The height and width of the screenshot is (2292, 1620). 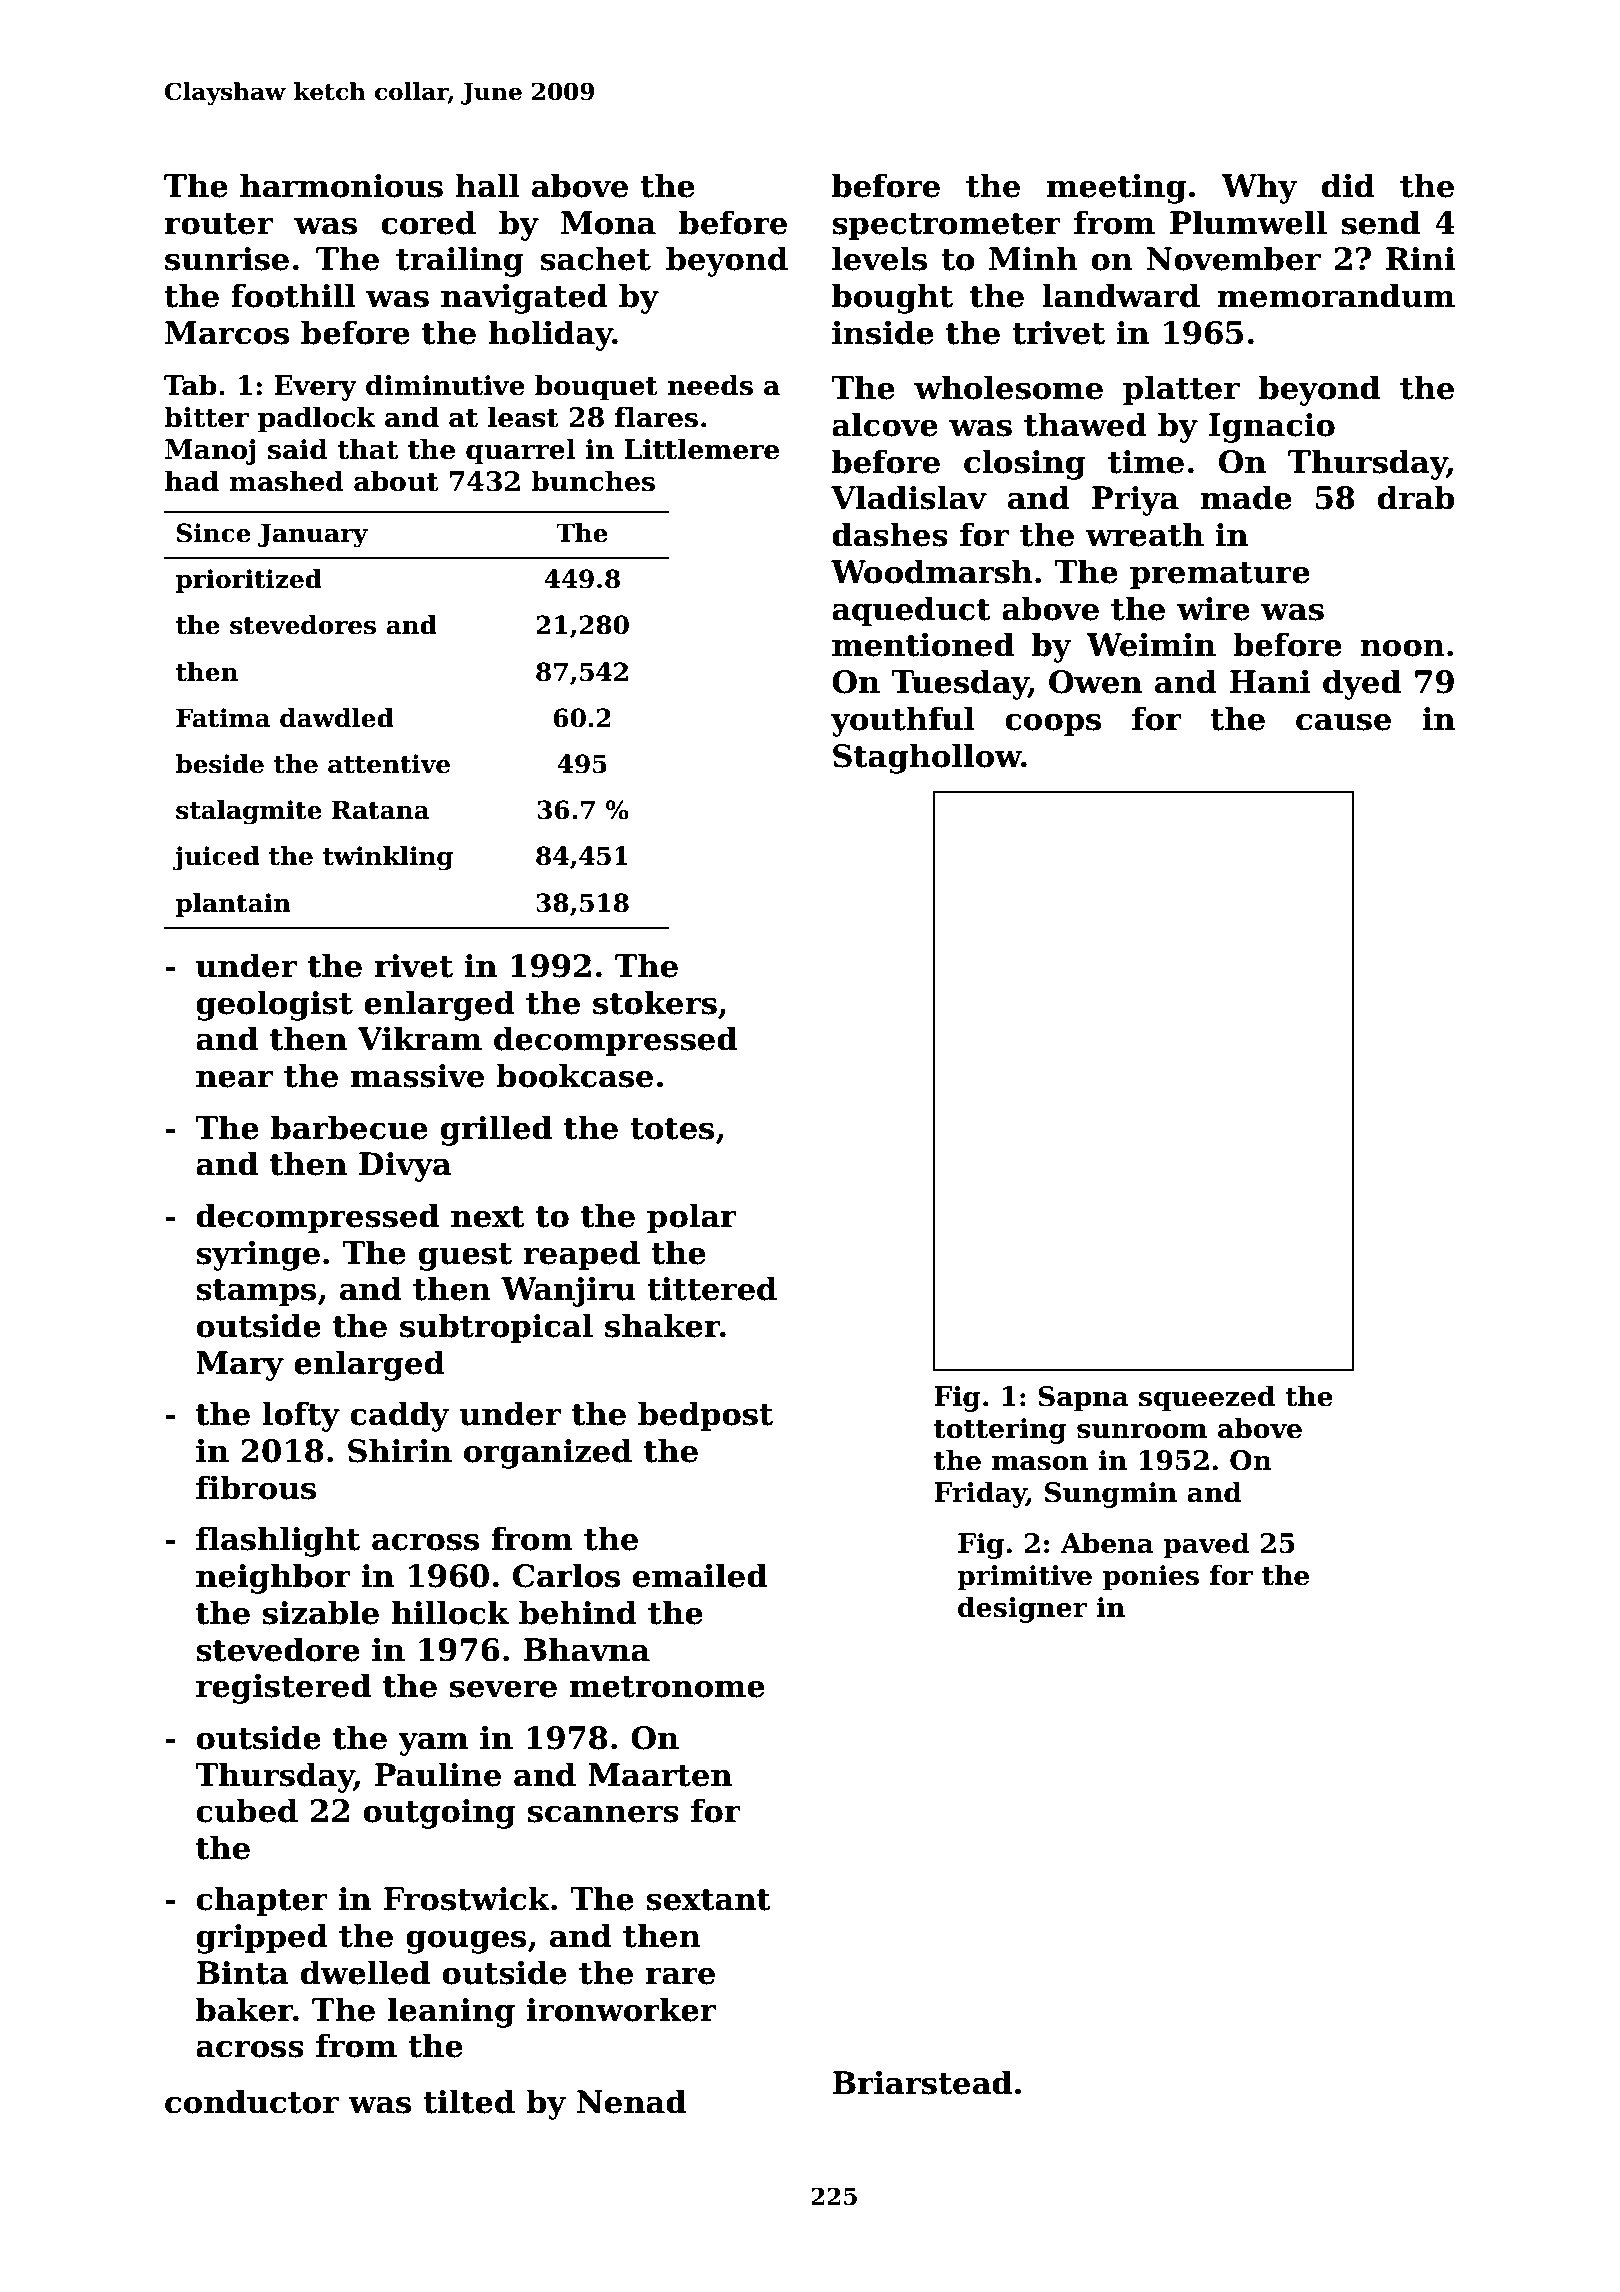 I want to click on stamps, so click(x=256, y=1293).
